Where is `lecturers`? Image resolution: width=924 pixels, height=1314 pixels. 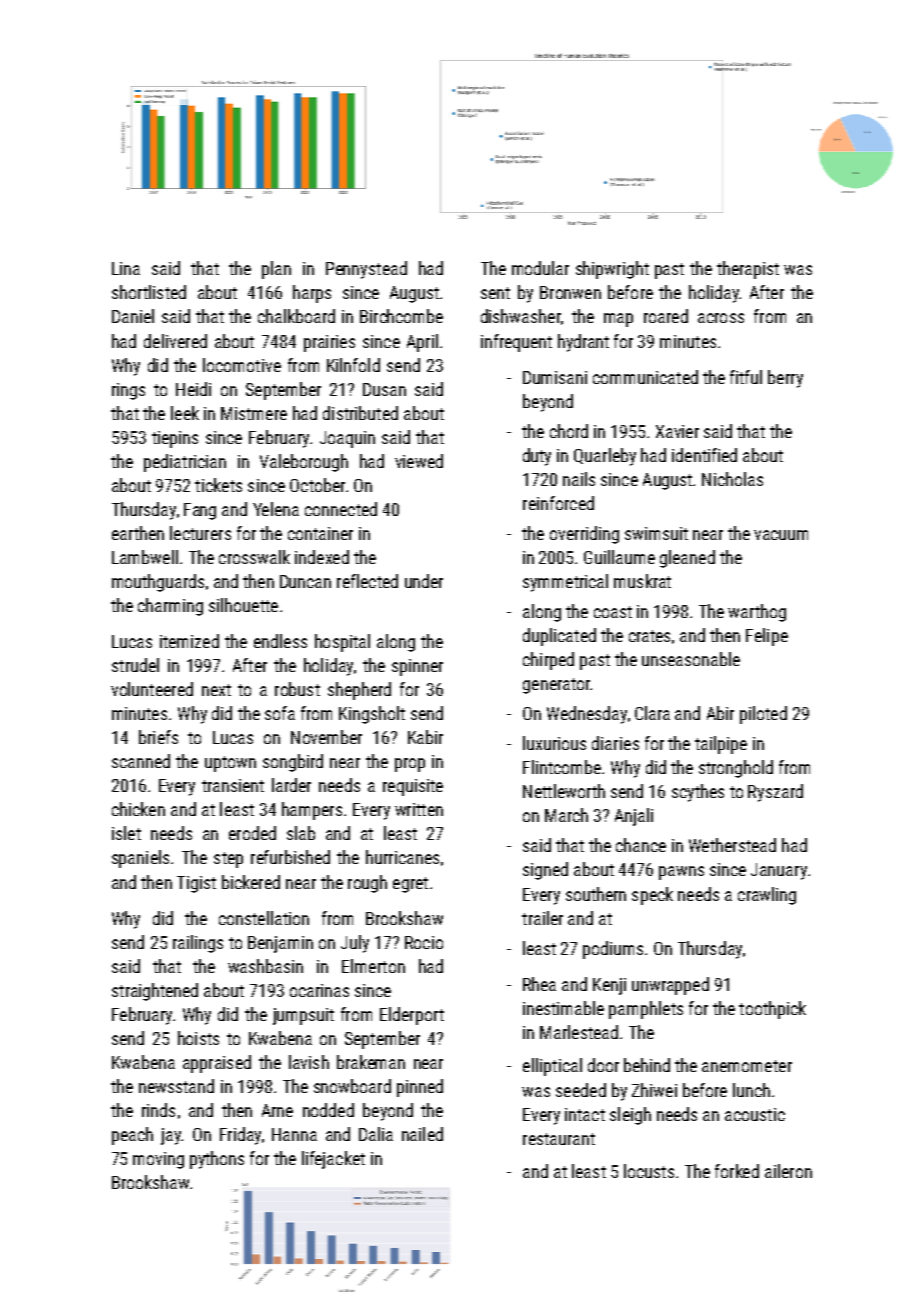 lecturers is located at coordinates (200, 533).
